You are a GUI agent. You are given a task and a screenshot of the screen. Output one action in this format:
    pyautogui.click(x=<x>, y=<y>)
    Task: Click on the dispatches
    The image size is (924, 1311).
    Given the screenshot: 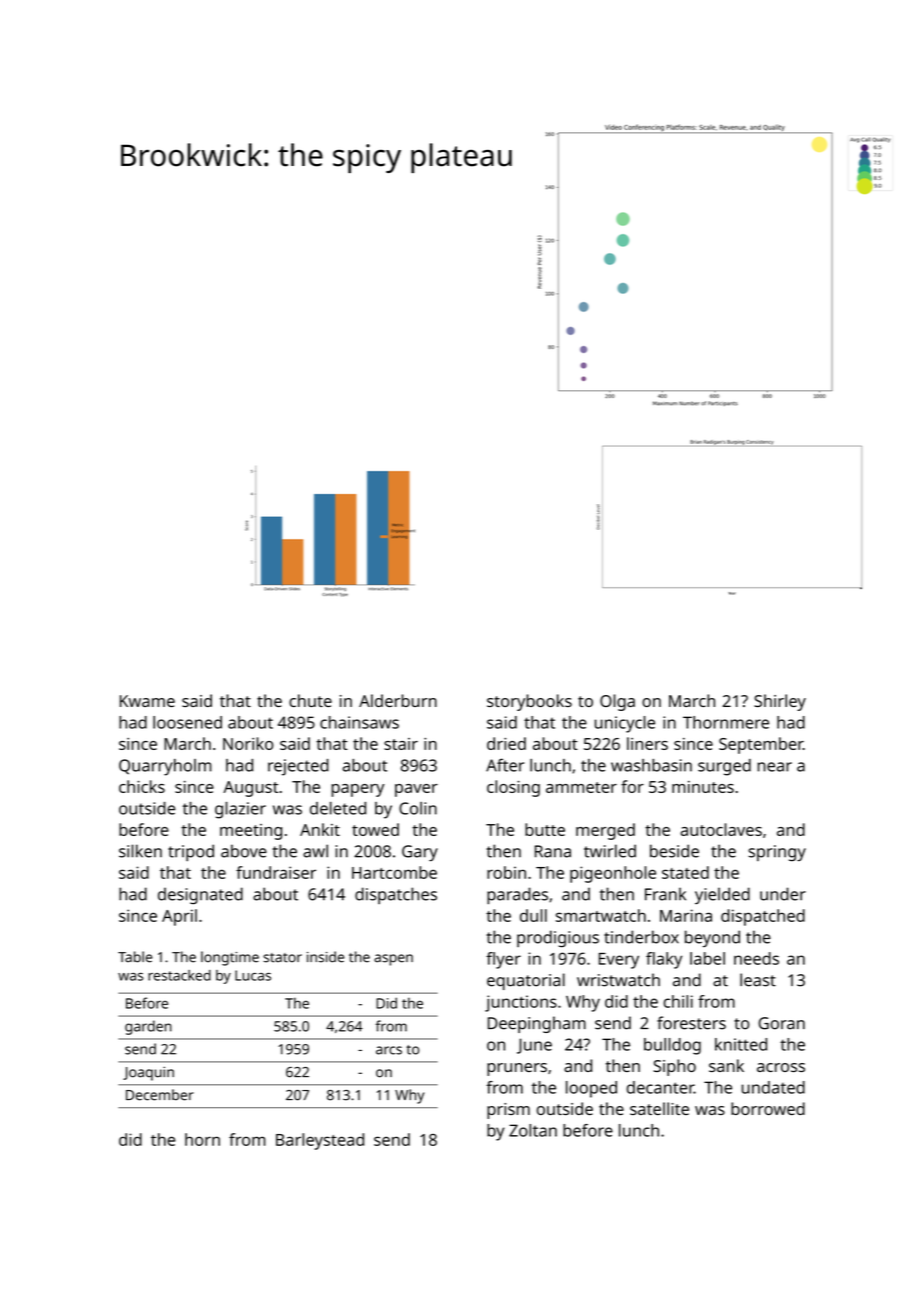 What is the action you would take?
    pyautogui.click(x=396, y=895)
